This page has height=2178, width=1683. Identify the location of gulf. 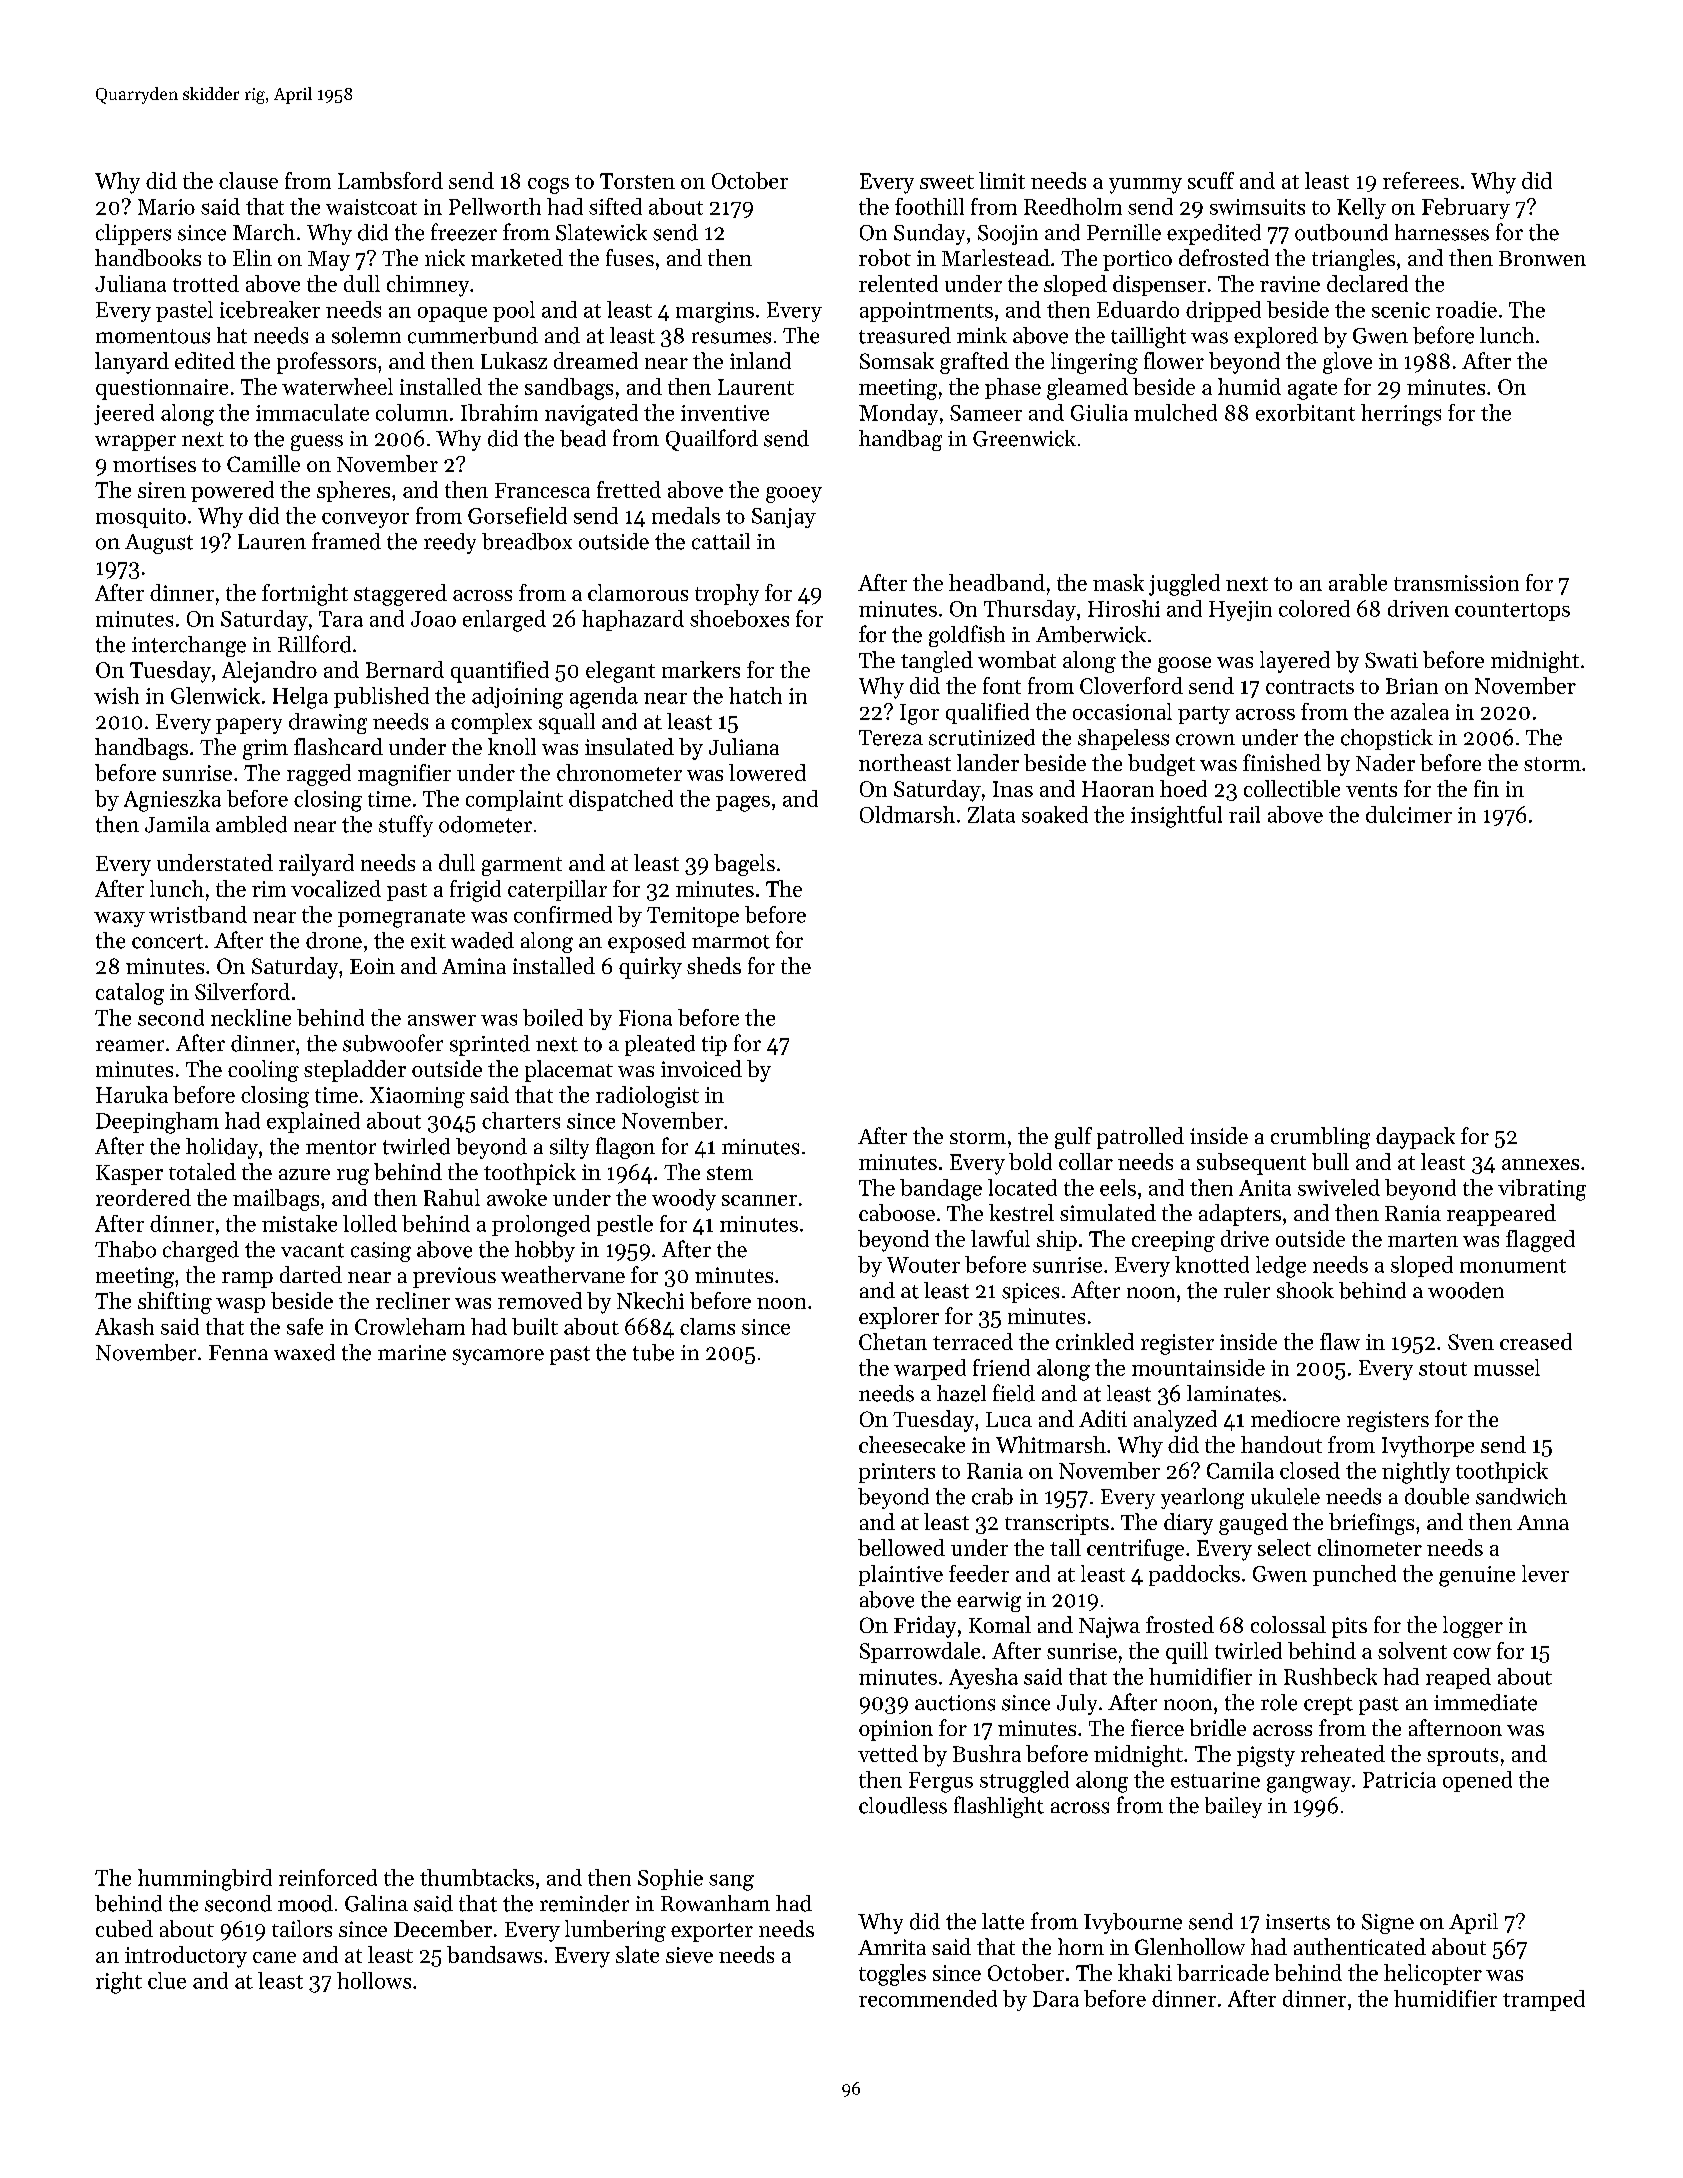
(1073, 1138).
